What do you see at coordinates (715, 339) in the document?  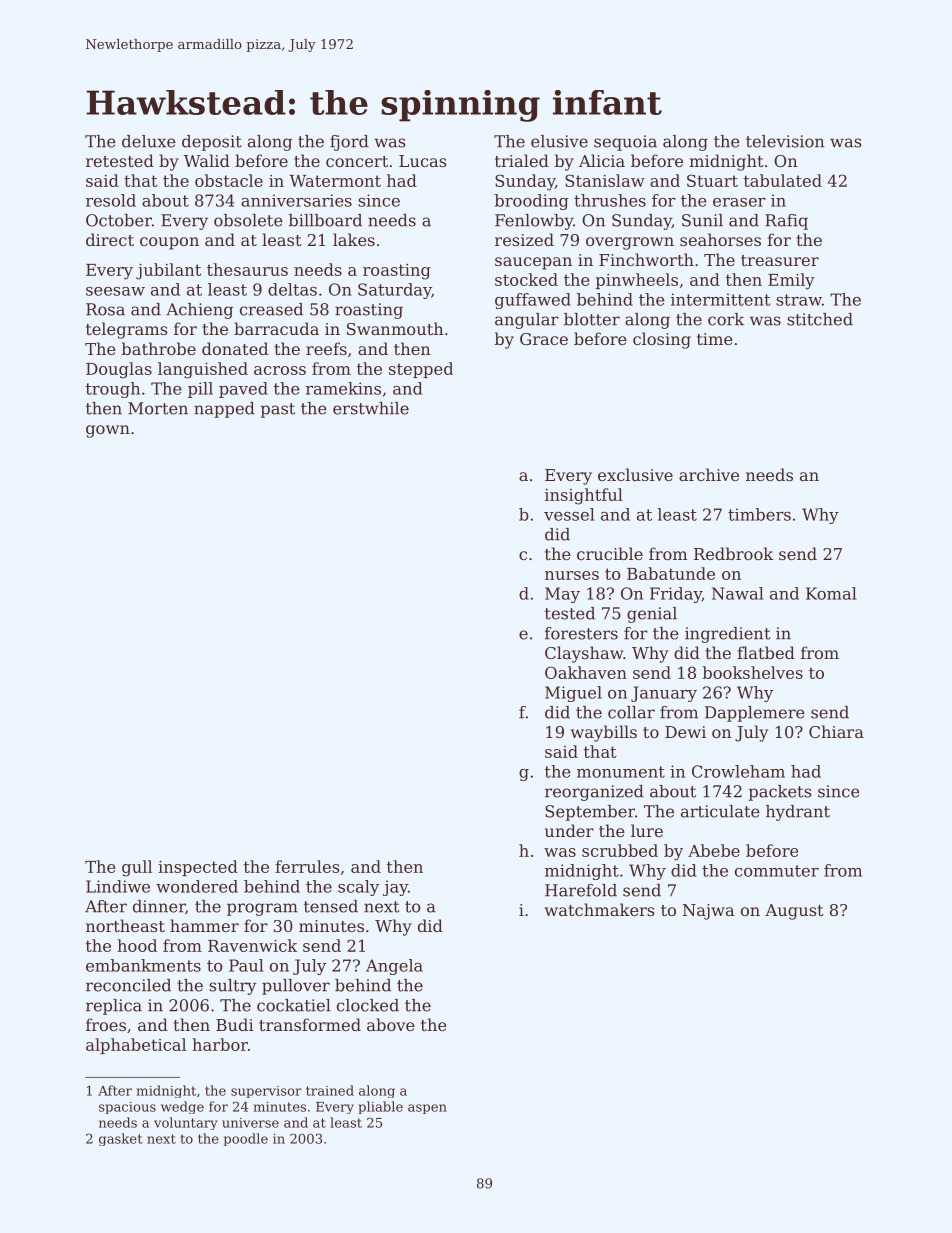 I see `time` at bounding box center [715, 339].
